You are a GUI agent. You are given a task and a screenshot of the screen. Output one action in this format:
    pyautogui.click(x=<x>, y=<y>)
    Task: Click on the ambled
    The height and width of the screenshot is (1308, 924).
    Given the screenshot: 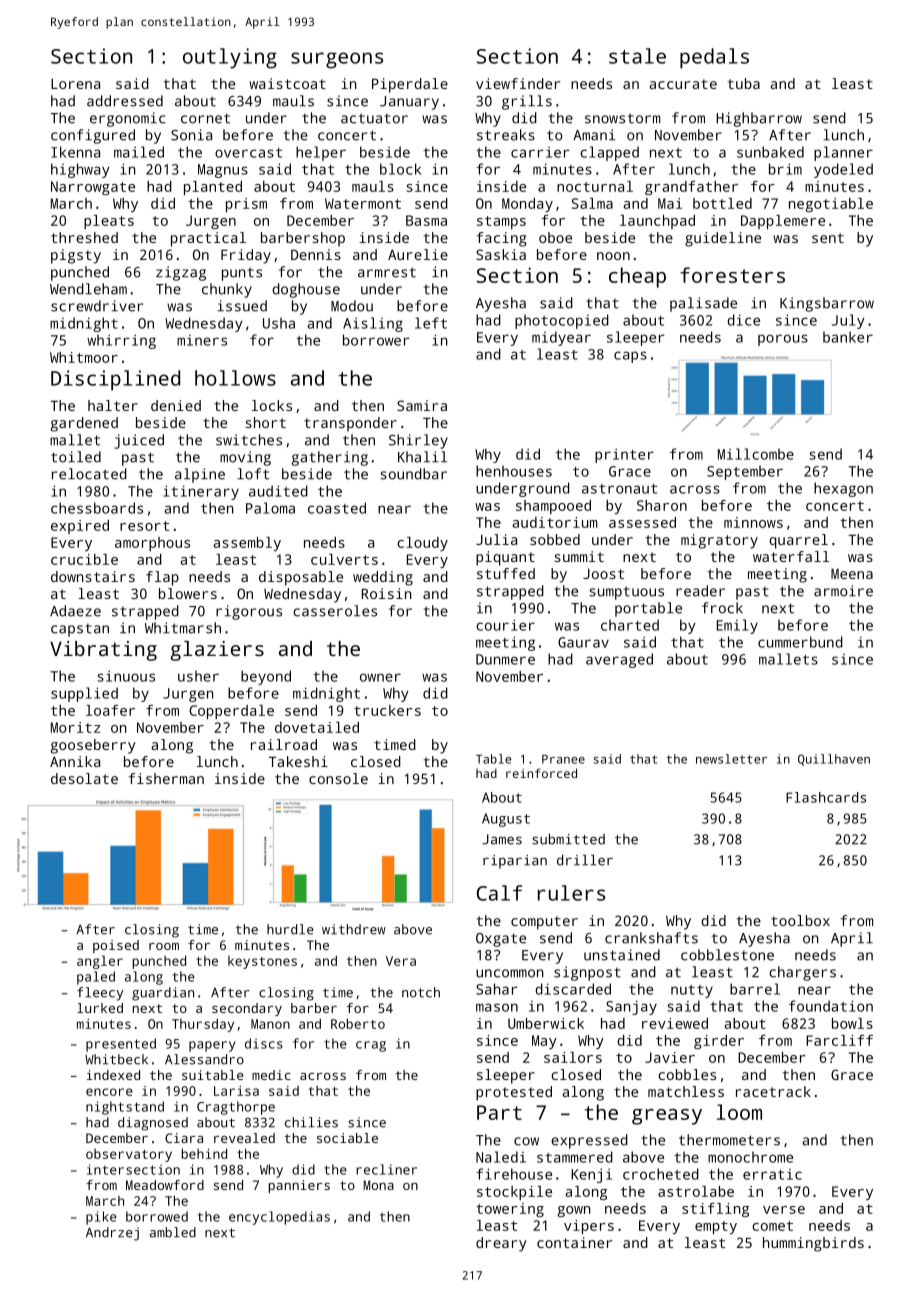 What is the action you would take?
    pyautogui.click(x=173, y=1232)
